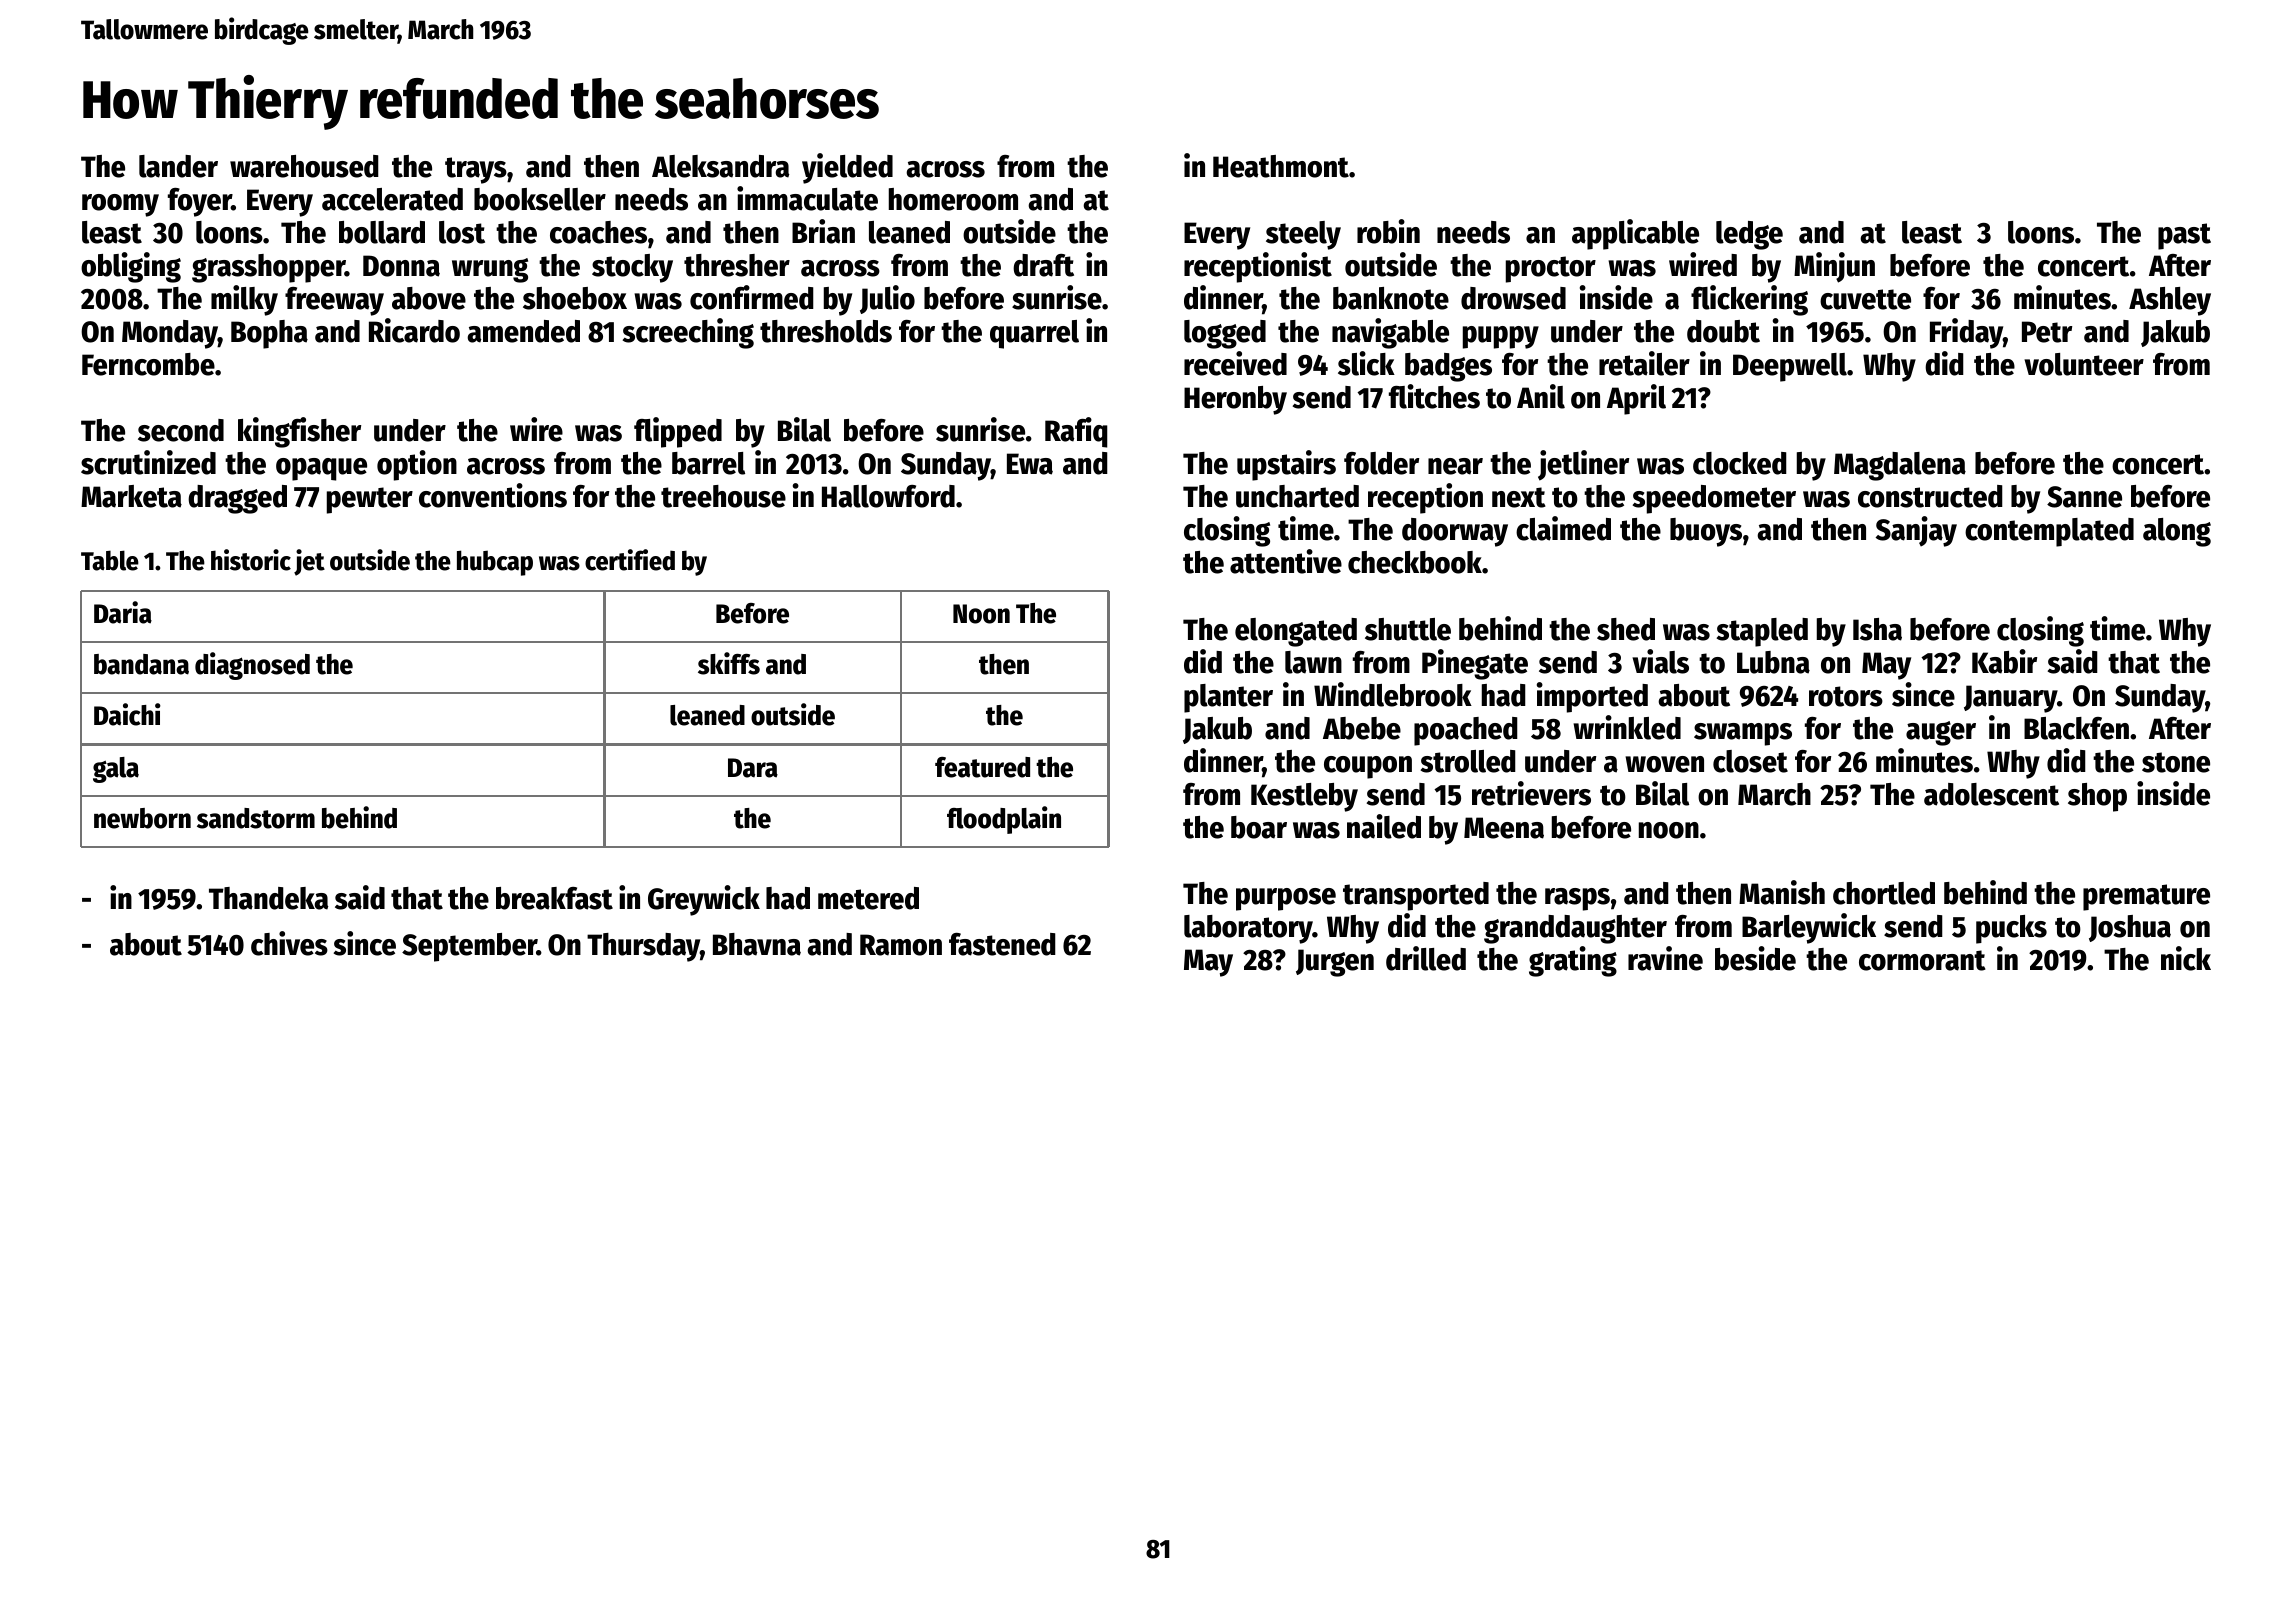 This document has width=2292, height=1620. I want to click on diagnosed, so click(252, 666).
